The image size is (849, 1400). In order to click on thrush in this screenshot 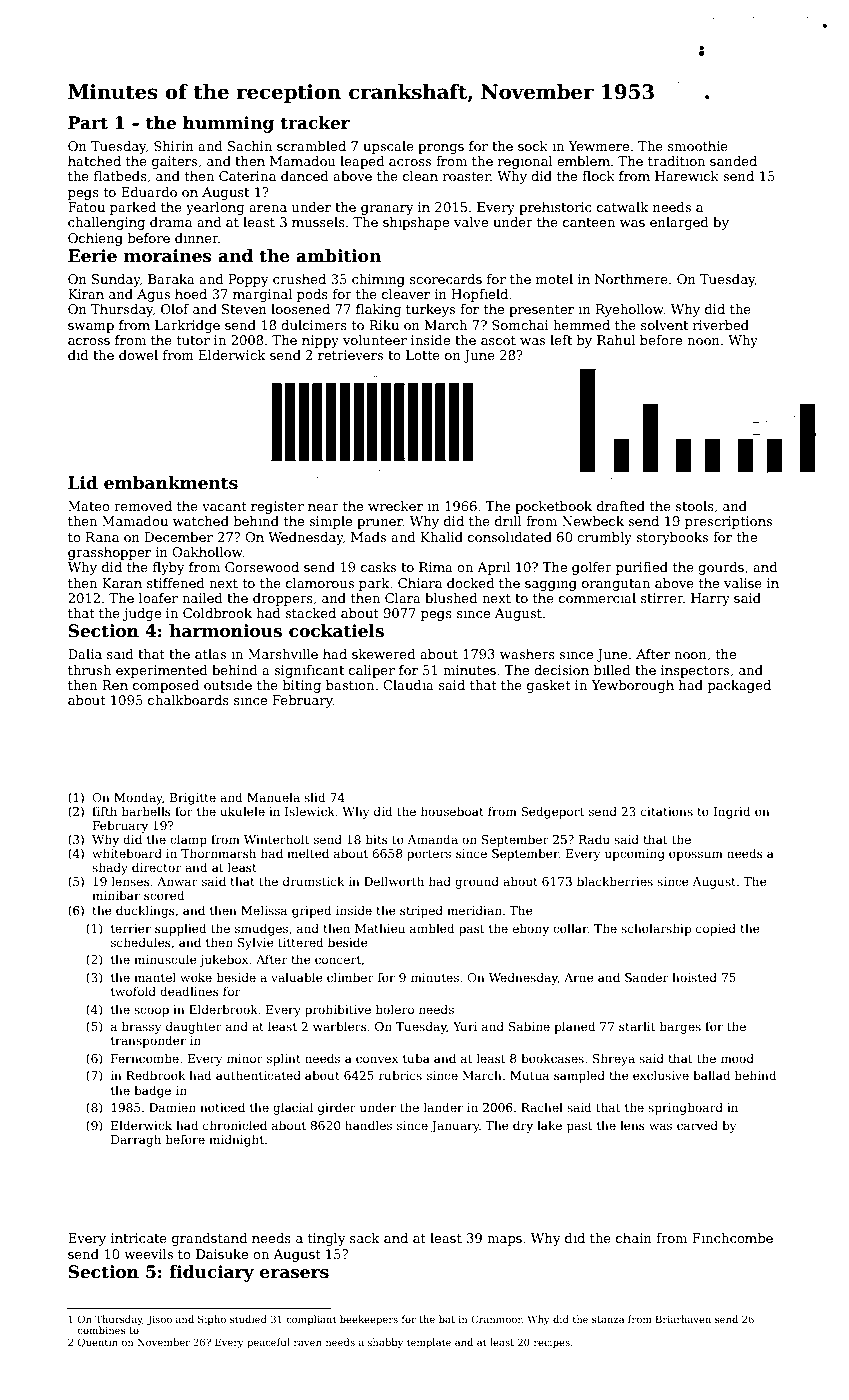, I will do `click(89, 670)`.
